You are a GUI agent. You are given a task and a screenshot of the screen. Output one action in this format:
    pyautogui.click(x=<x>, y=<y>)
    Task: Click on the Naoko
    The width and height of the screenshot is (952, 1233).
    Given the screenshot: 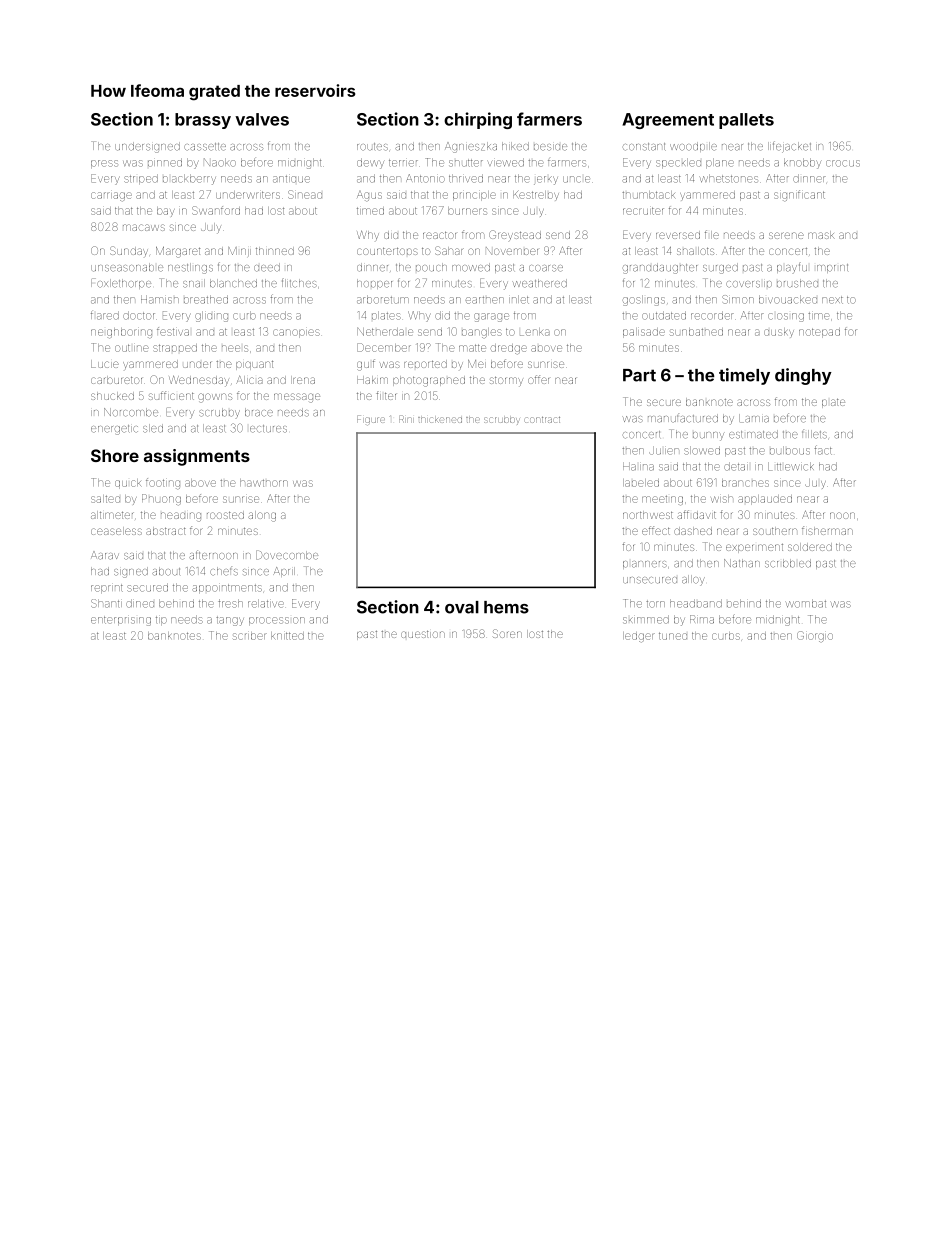 What is the action you would take?
    pyautogui.click(x=220, y=162)
